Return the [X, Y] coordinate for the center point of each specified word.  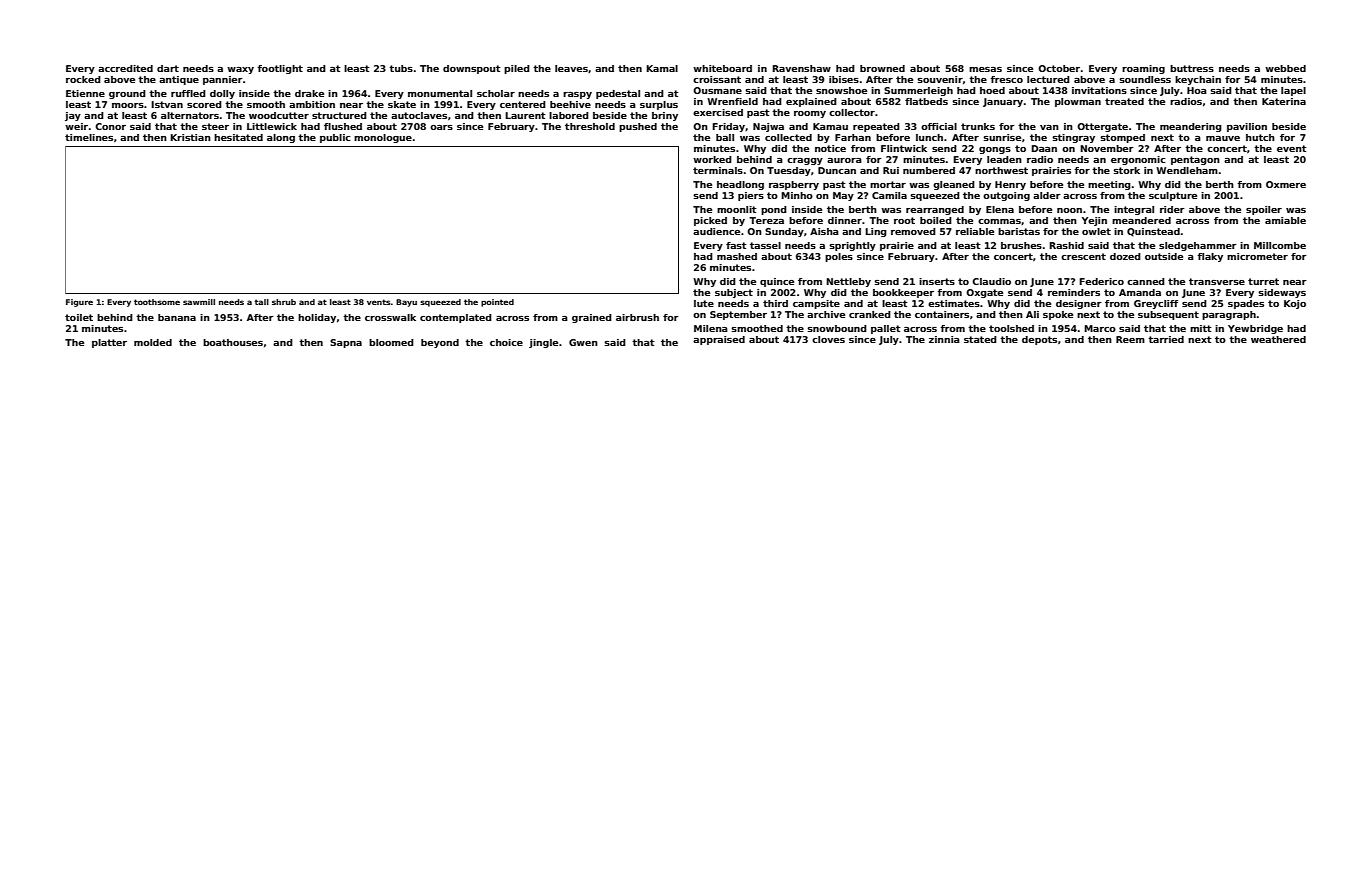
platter [109, 343]
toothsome [157, 302]
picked [710, 221]
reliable [975, 231]
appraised [719, 340]
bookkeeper [903, 293]
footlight [280, 69]
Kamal [662, 68]
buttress [1192, 68]
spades [1246, 304]
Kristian [190, 137]
